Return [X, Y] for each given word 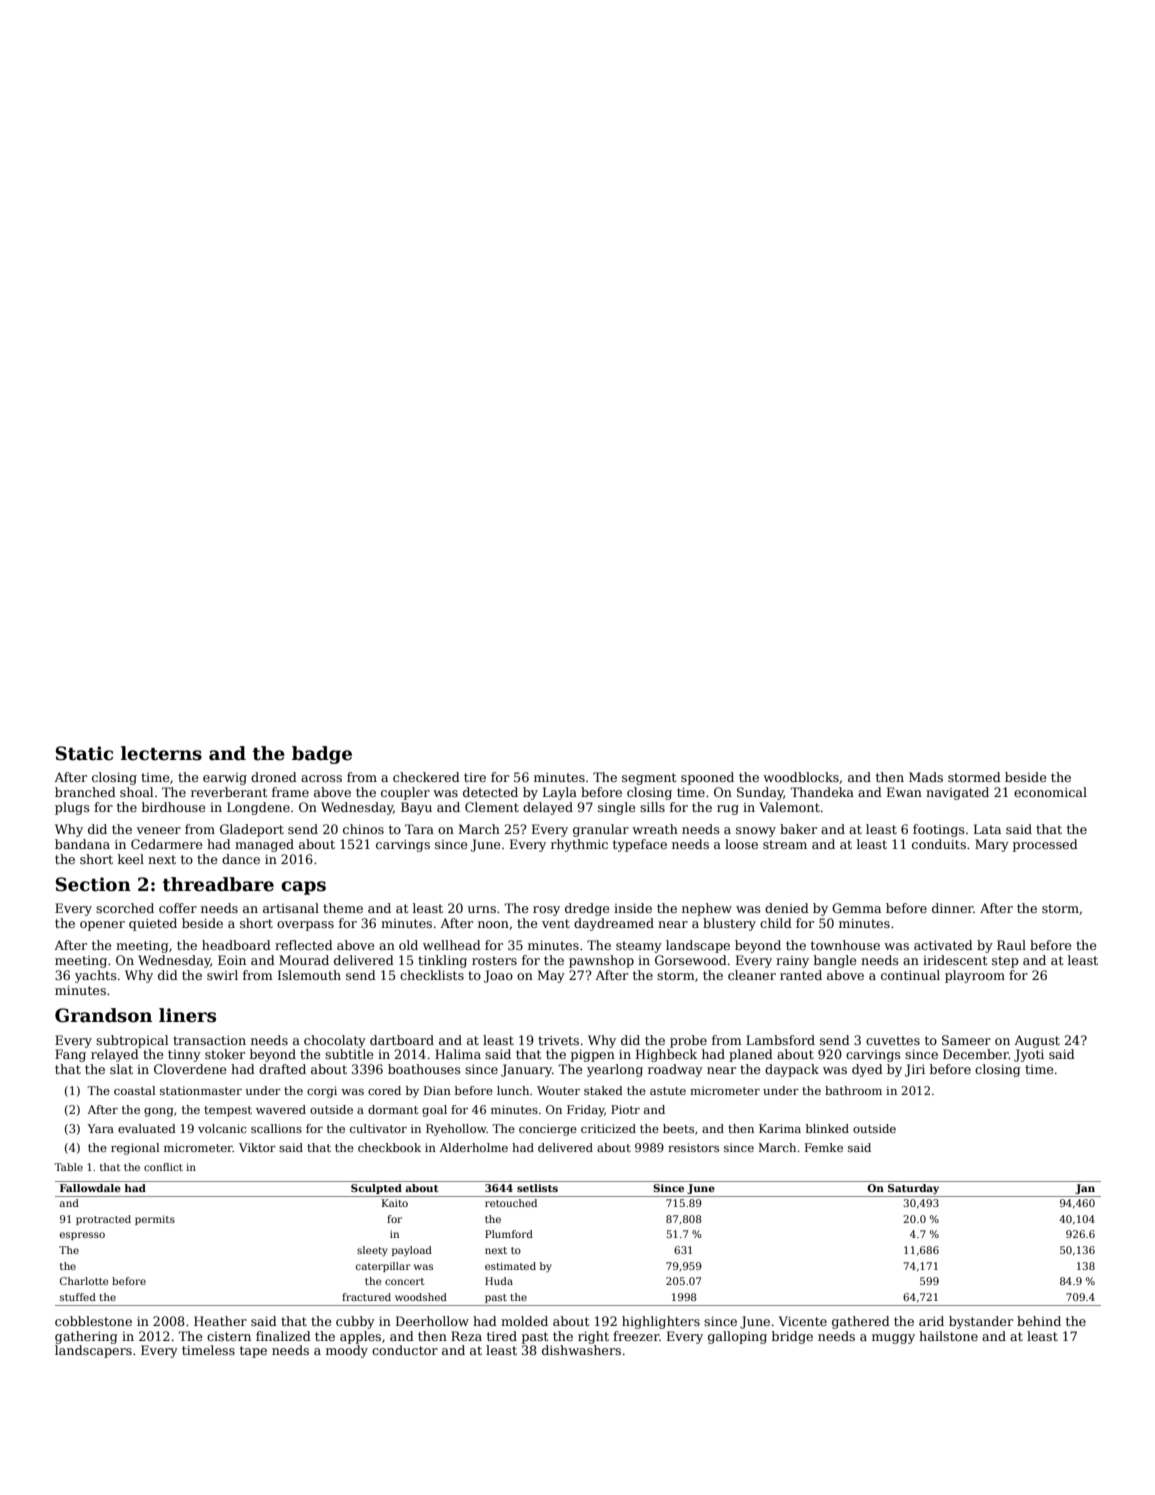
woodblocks [801, 777]
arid [931, 1321]
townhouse [845, 945]
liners [187, 1015]
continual [910, 975]
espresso [82, 1236]
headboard [236, 945]
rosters [494, 960]
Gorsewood [691, 960]
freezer [636, 1336]
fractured [366, 1297]
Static [84, 753]
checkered [426, 777]
